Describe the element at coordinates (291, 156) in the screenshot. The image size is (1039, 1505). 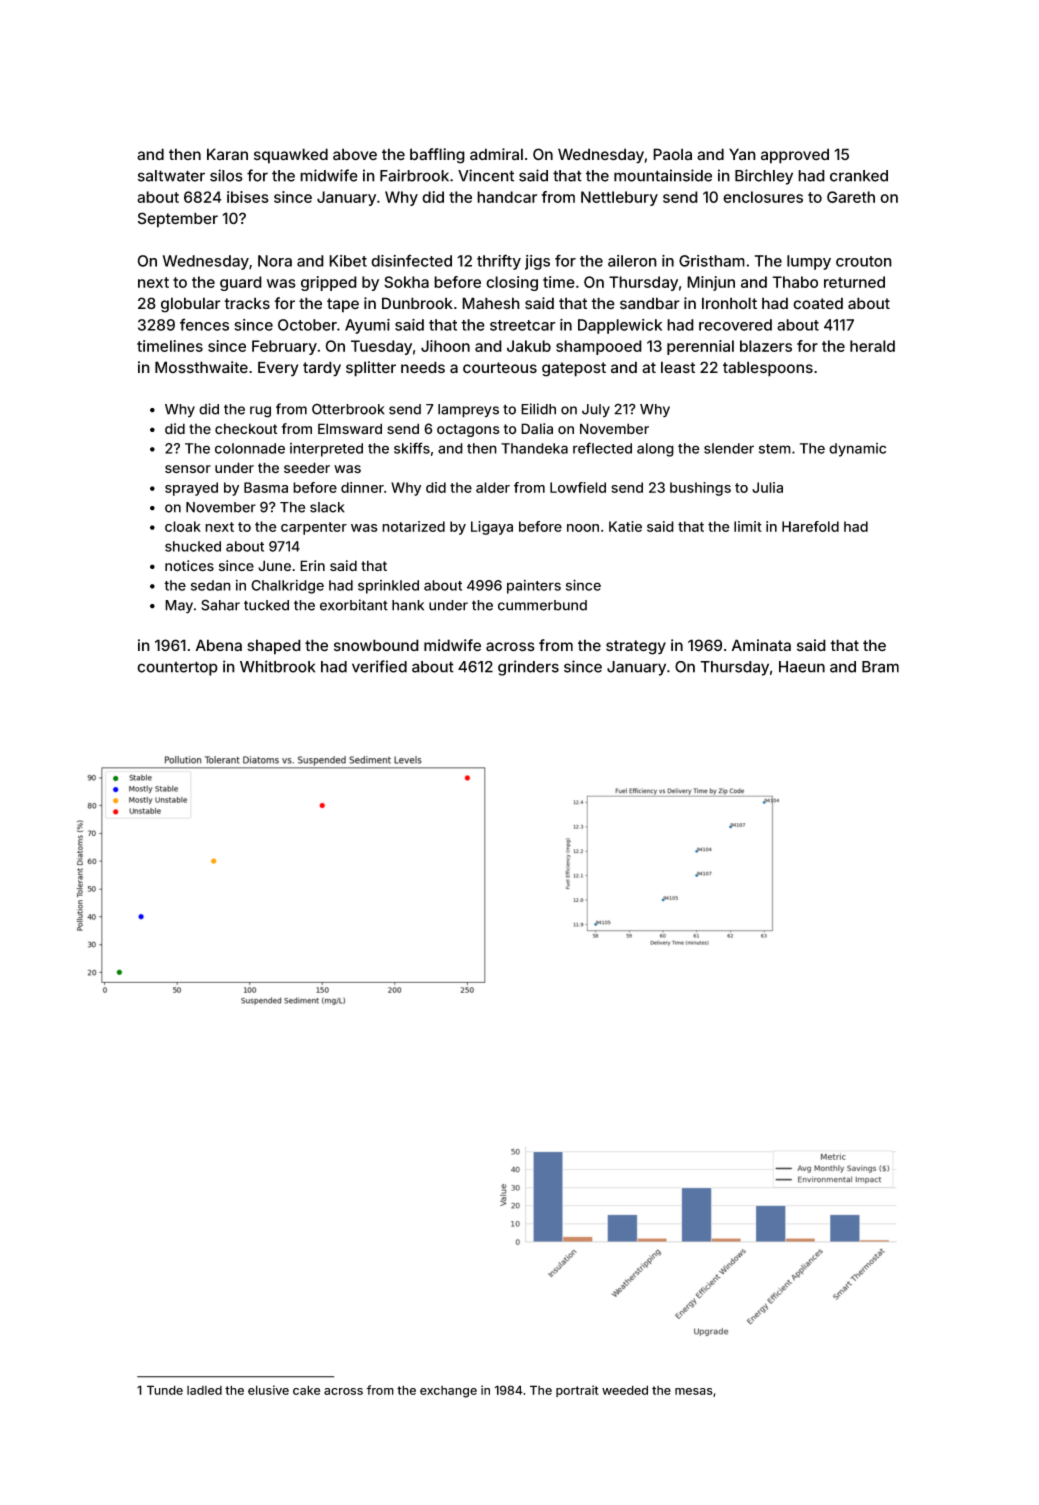
I see `squawked` at that location.
